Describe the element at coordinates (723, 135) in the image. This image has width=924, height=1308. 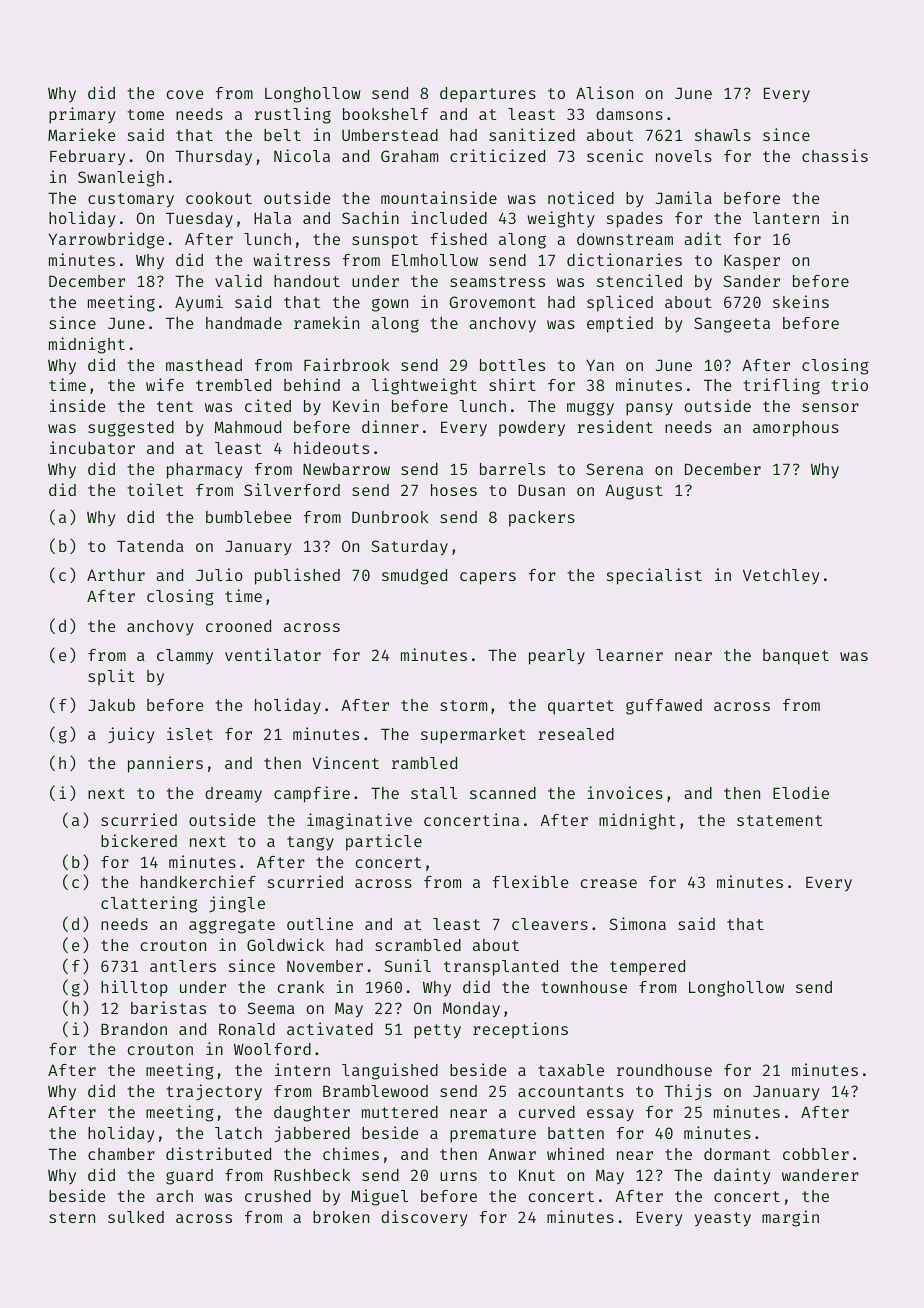
I see `shawls` at that location.
